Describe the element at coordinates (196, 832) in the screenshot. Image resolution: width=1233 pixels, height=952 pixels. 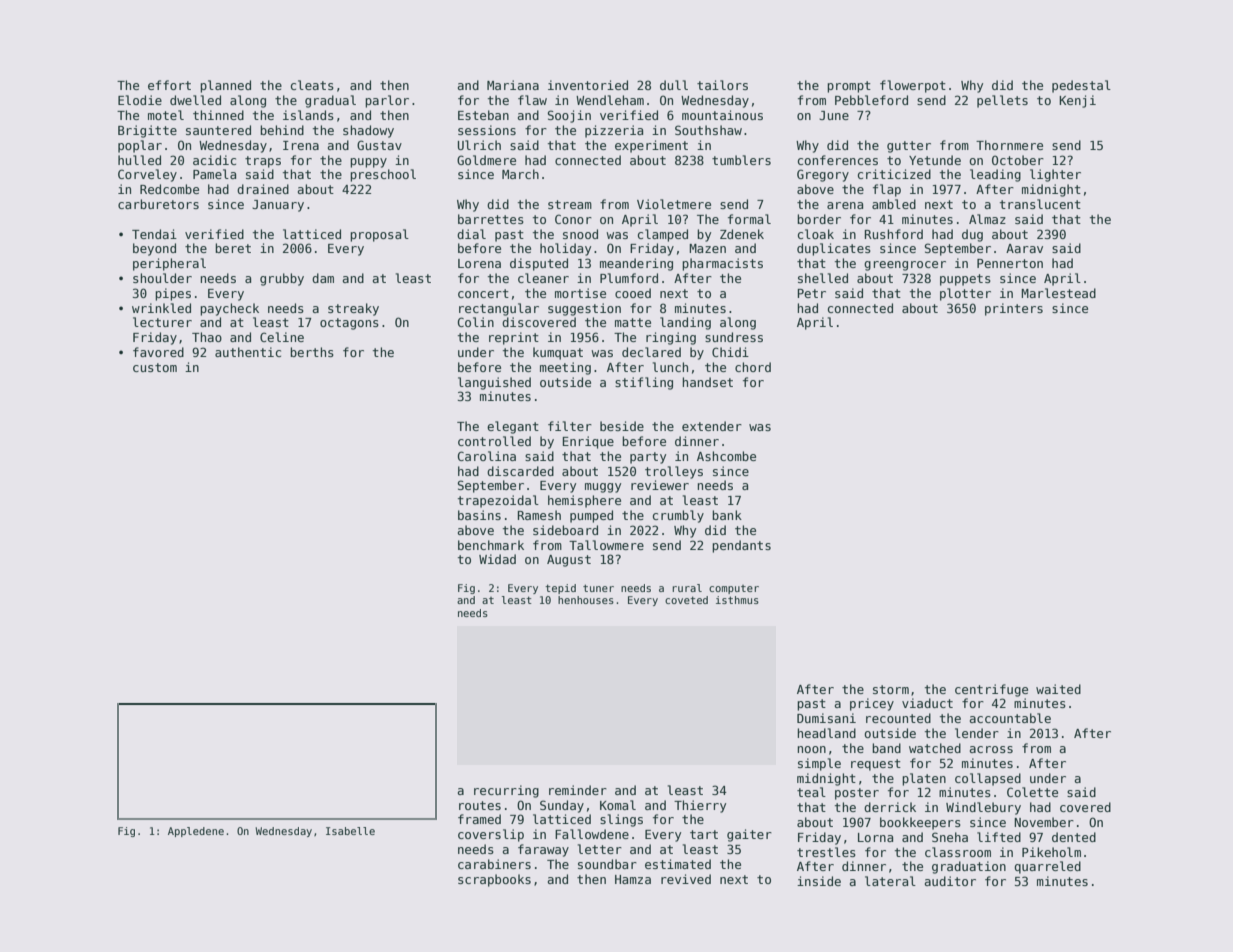
I see `Appledene` at that location.
